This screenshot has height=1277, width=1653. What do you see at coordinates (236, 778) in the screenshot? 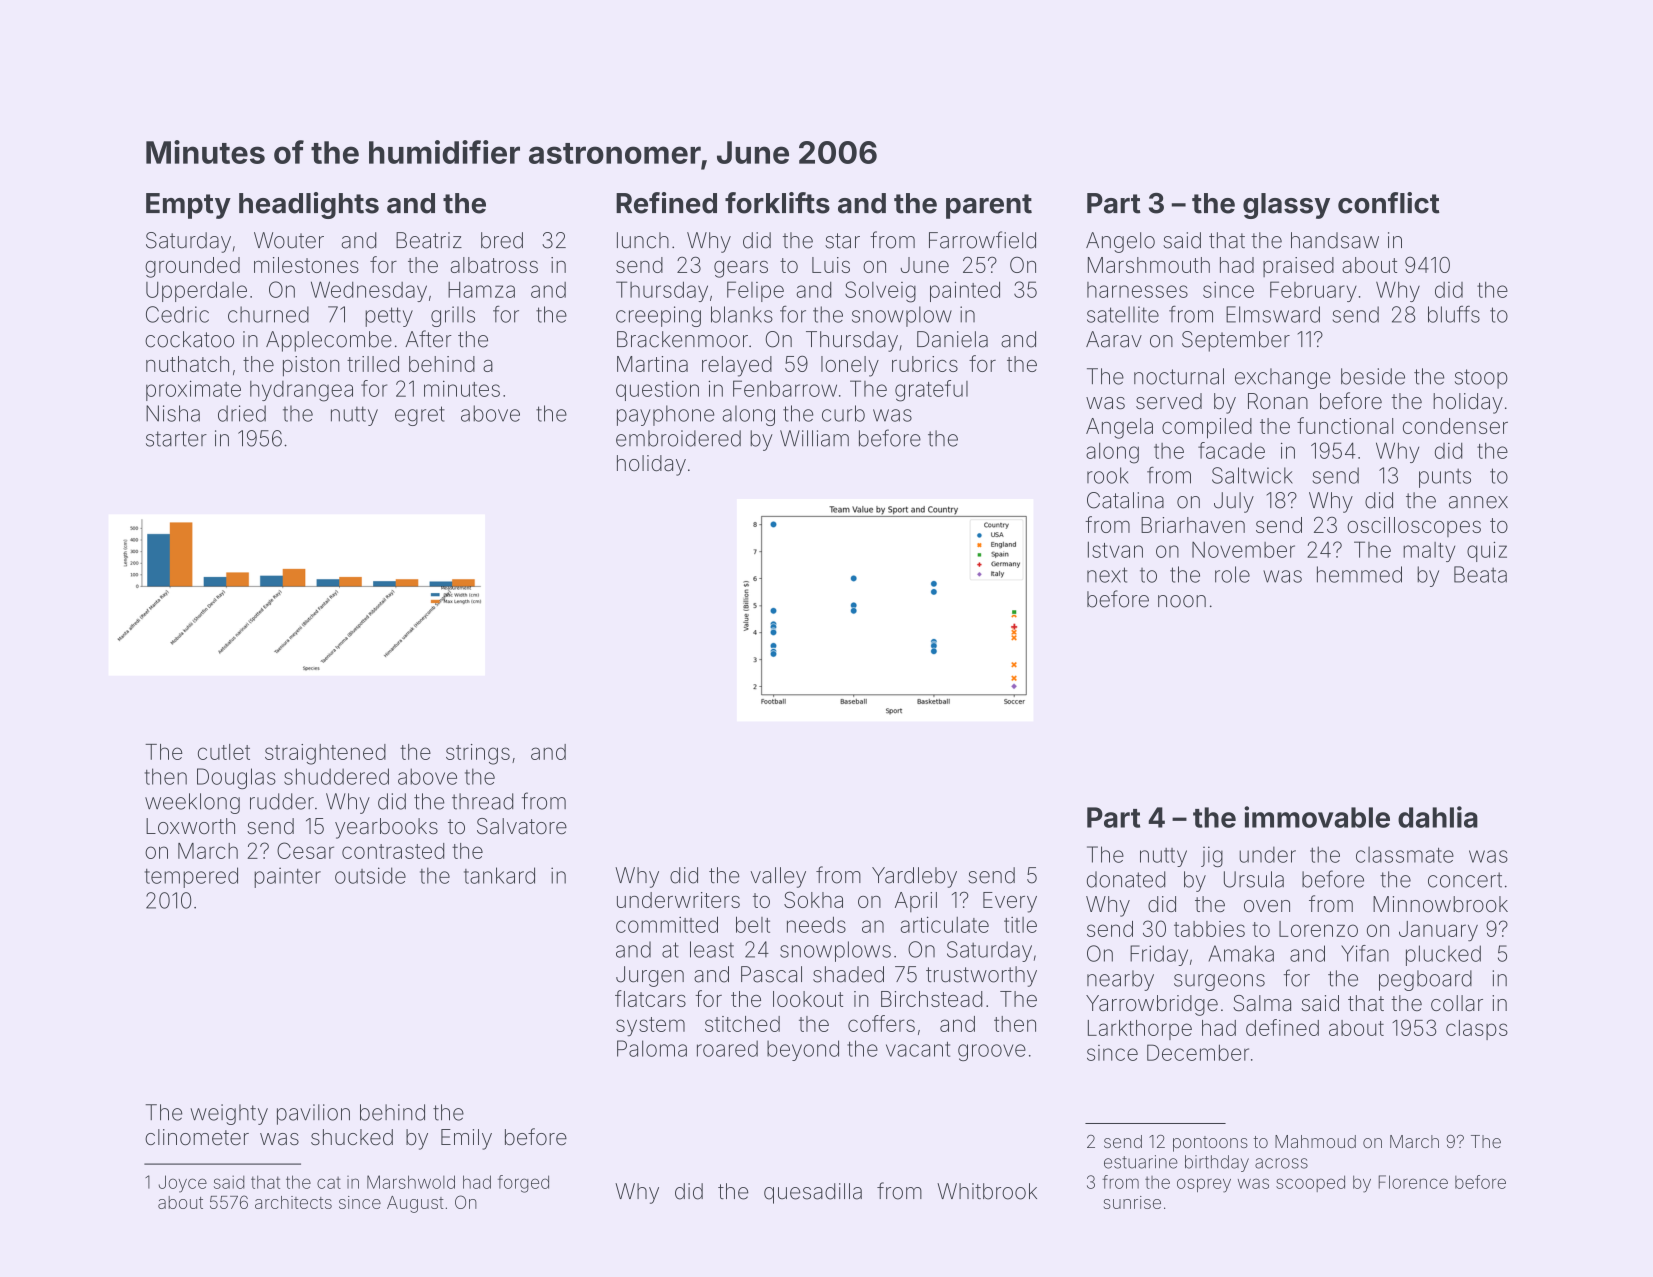
I see `Douglas` at bounding box center [236, 778].
